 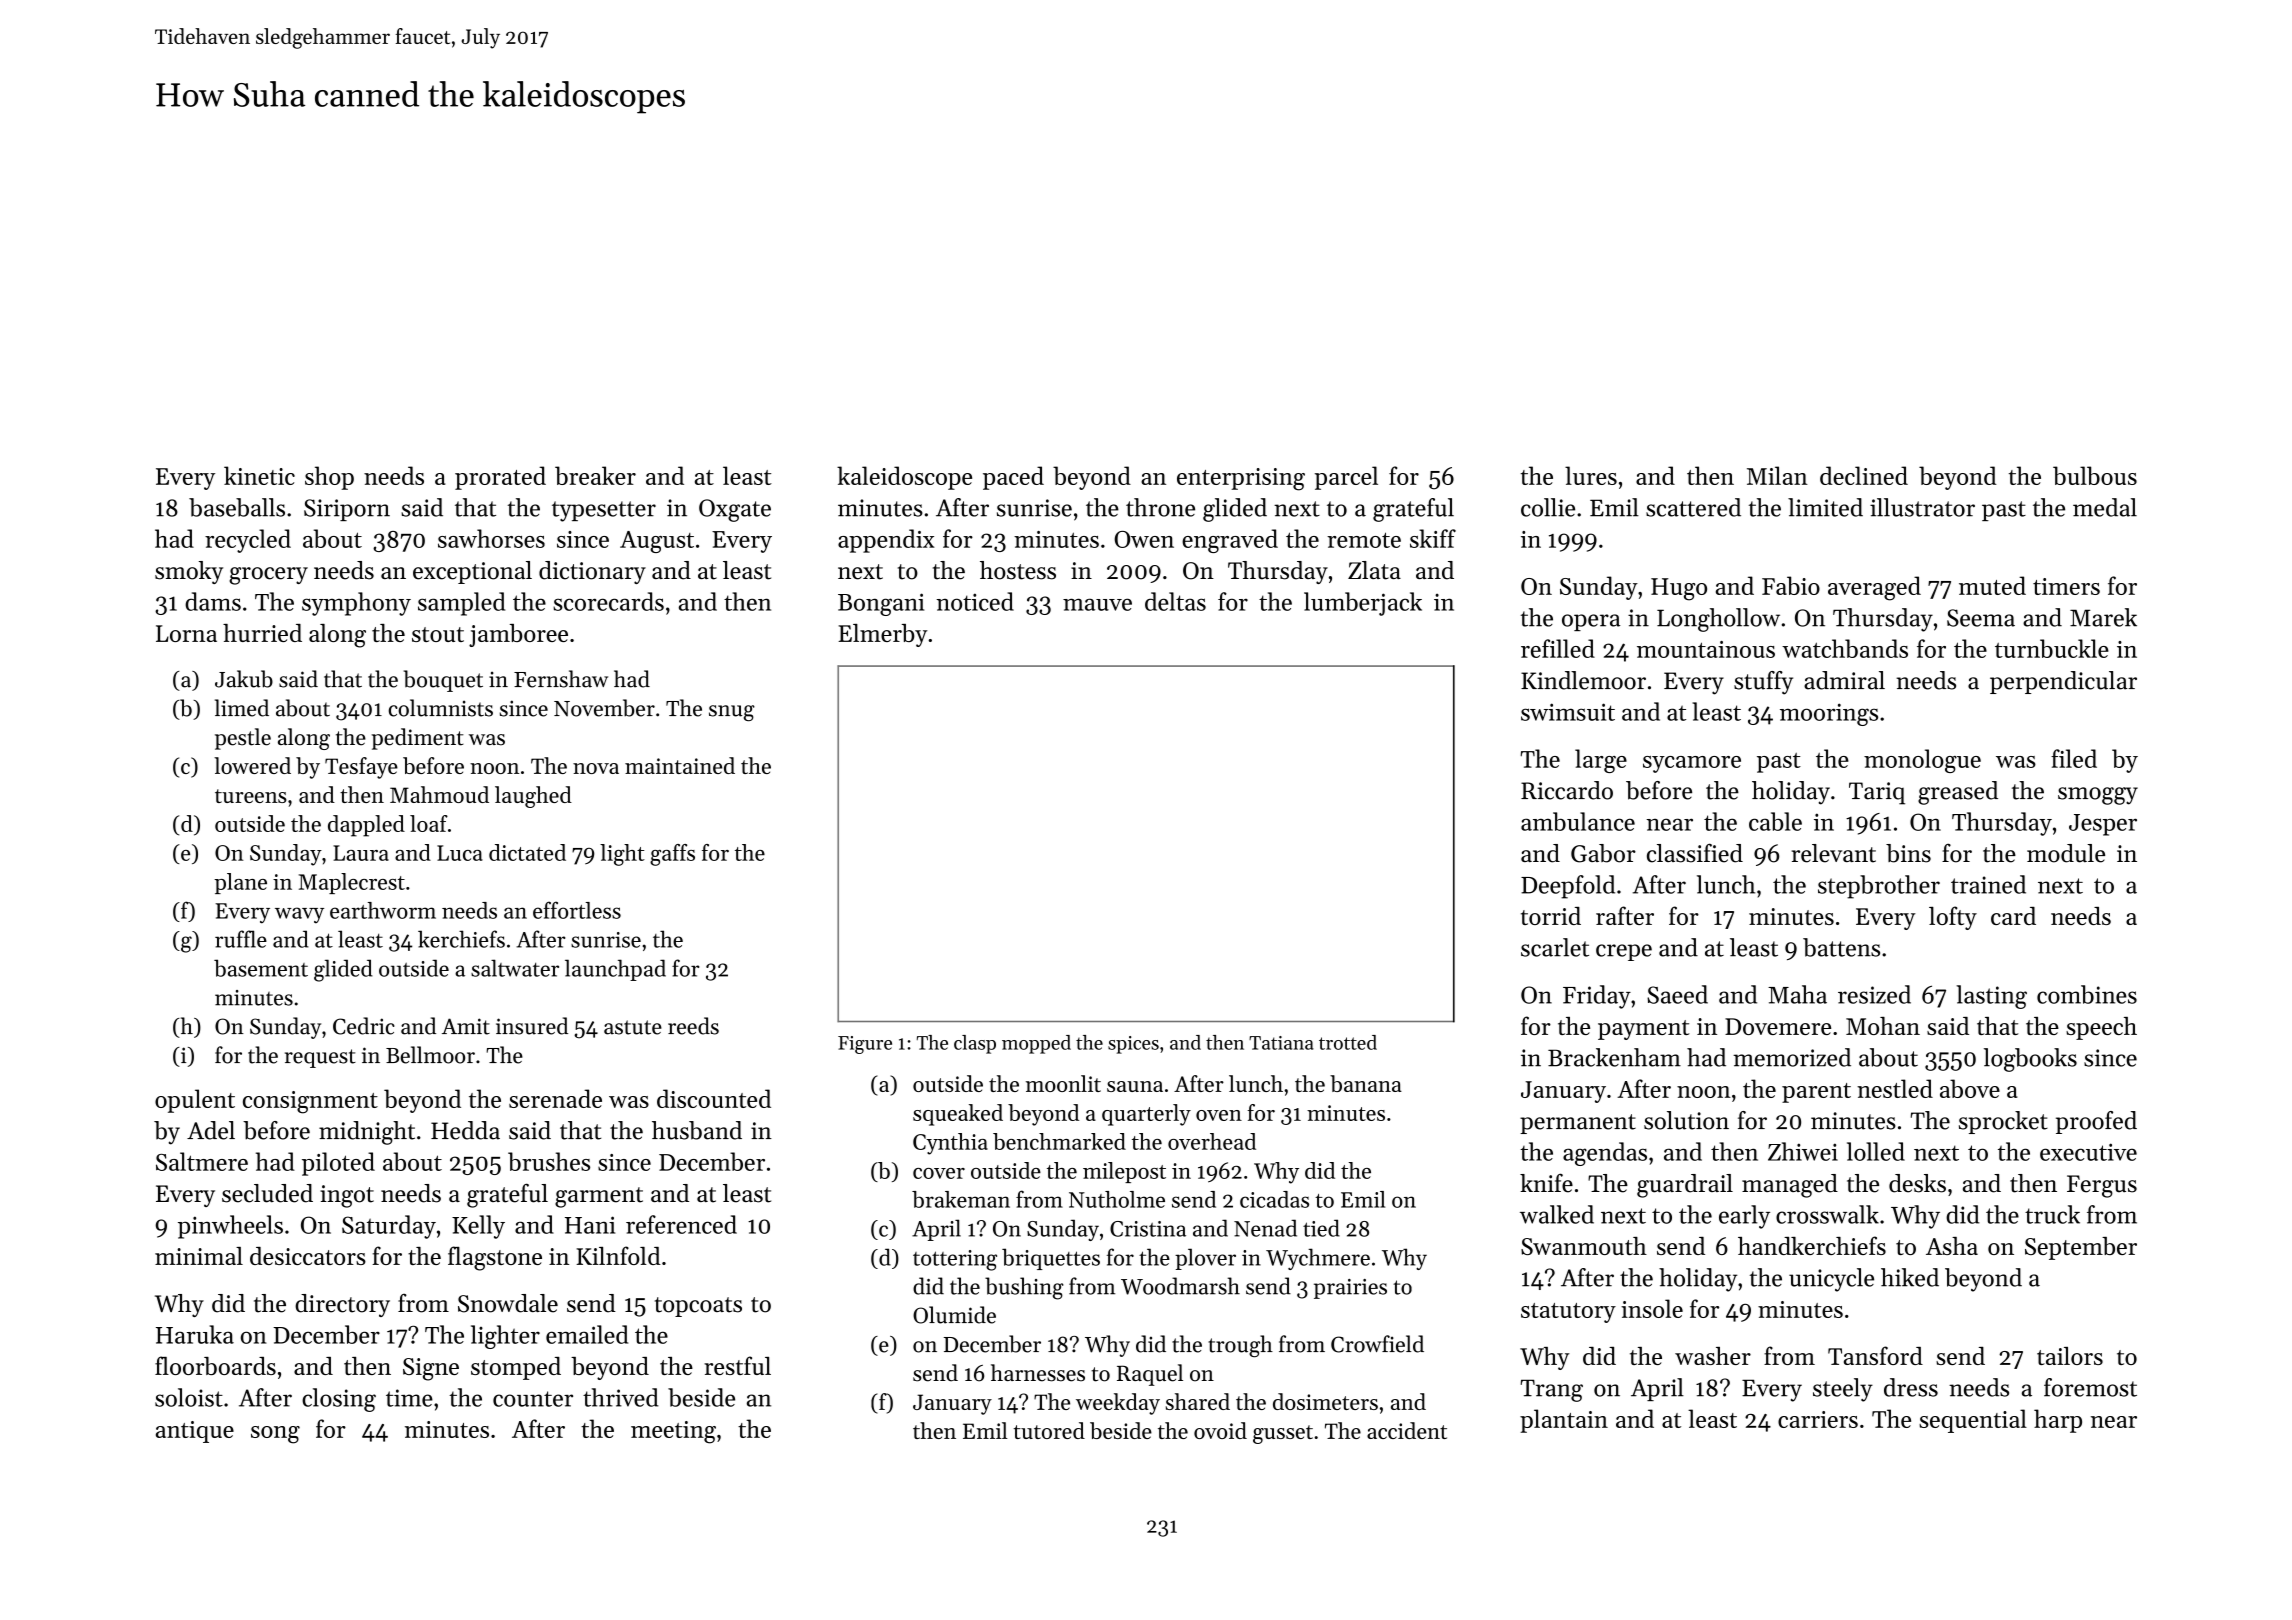 What do you see at coordinates (500, 478) in the screenshot?
I see `prorated` at bounding box center [500, 478].
